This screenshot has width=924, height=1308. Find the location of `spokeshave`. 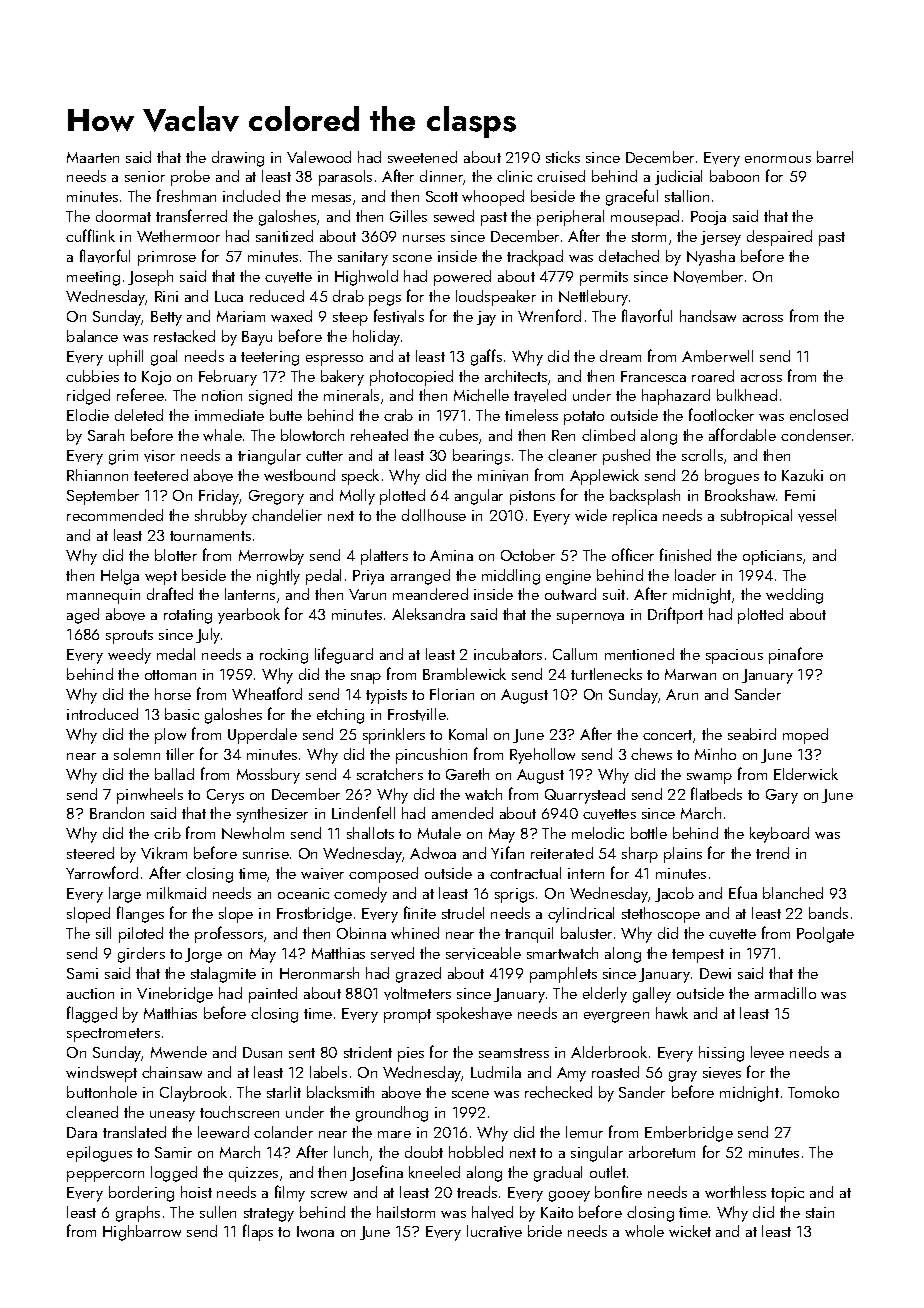

spokeshave is located at coordinates (474, 1015).
